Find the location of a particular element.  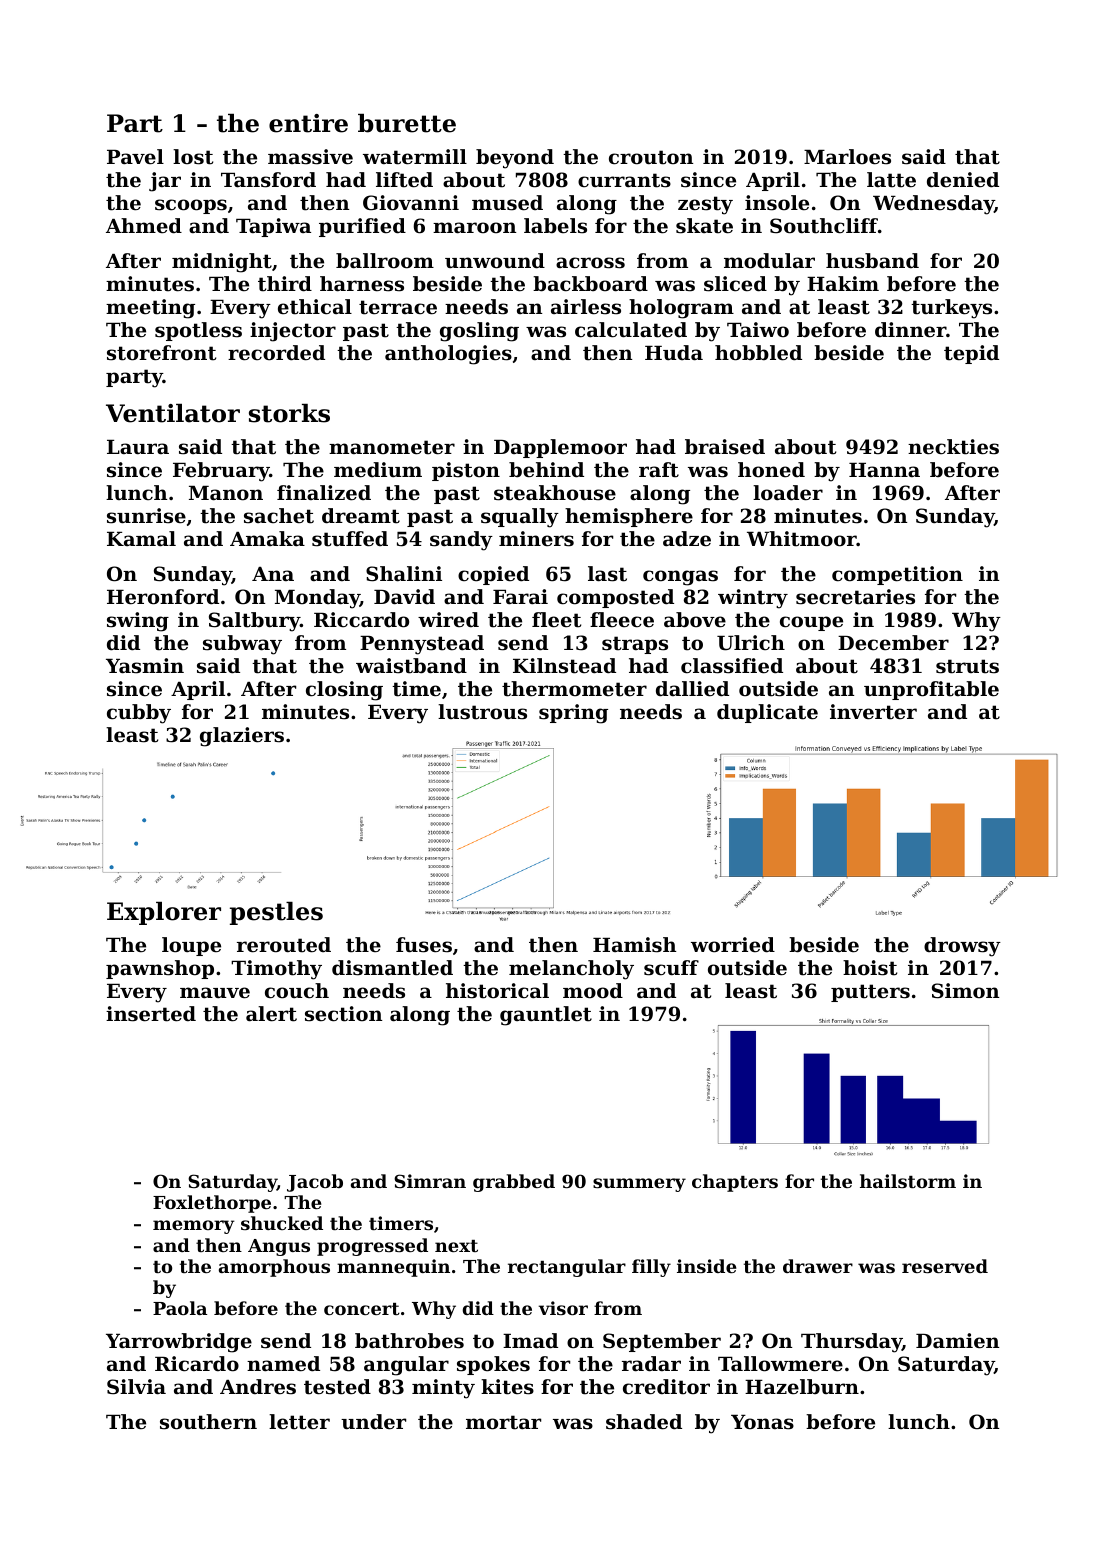

summery is located at coordinates (639, 1185).
